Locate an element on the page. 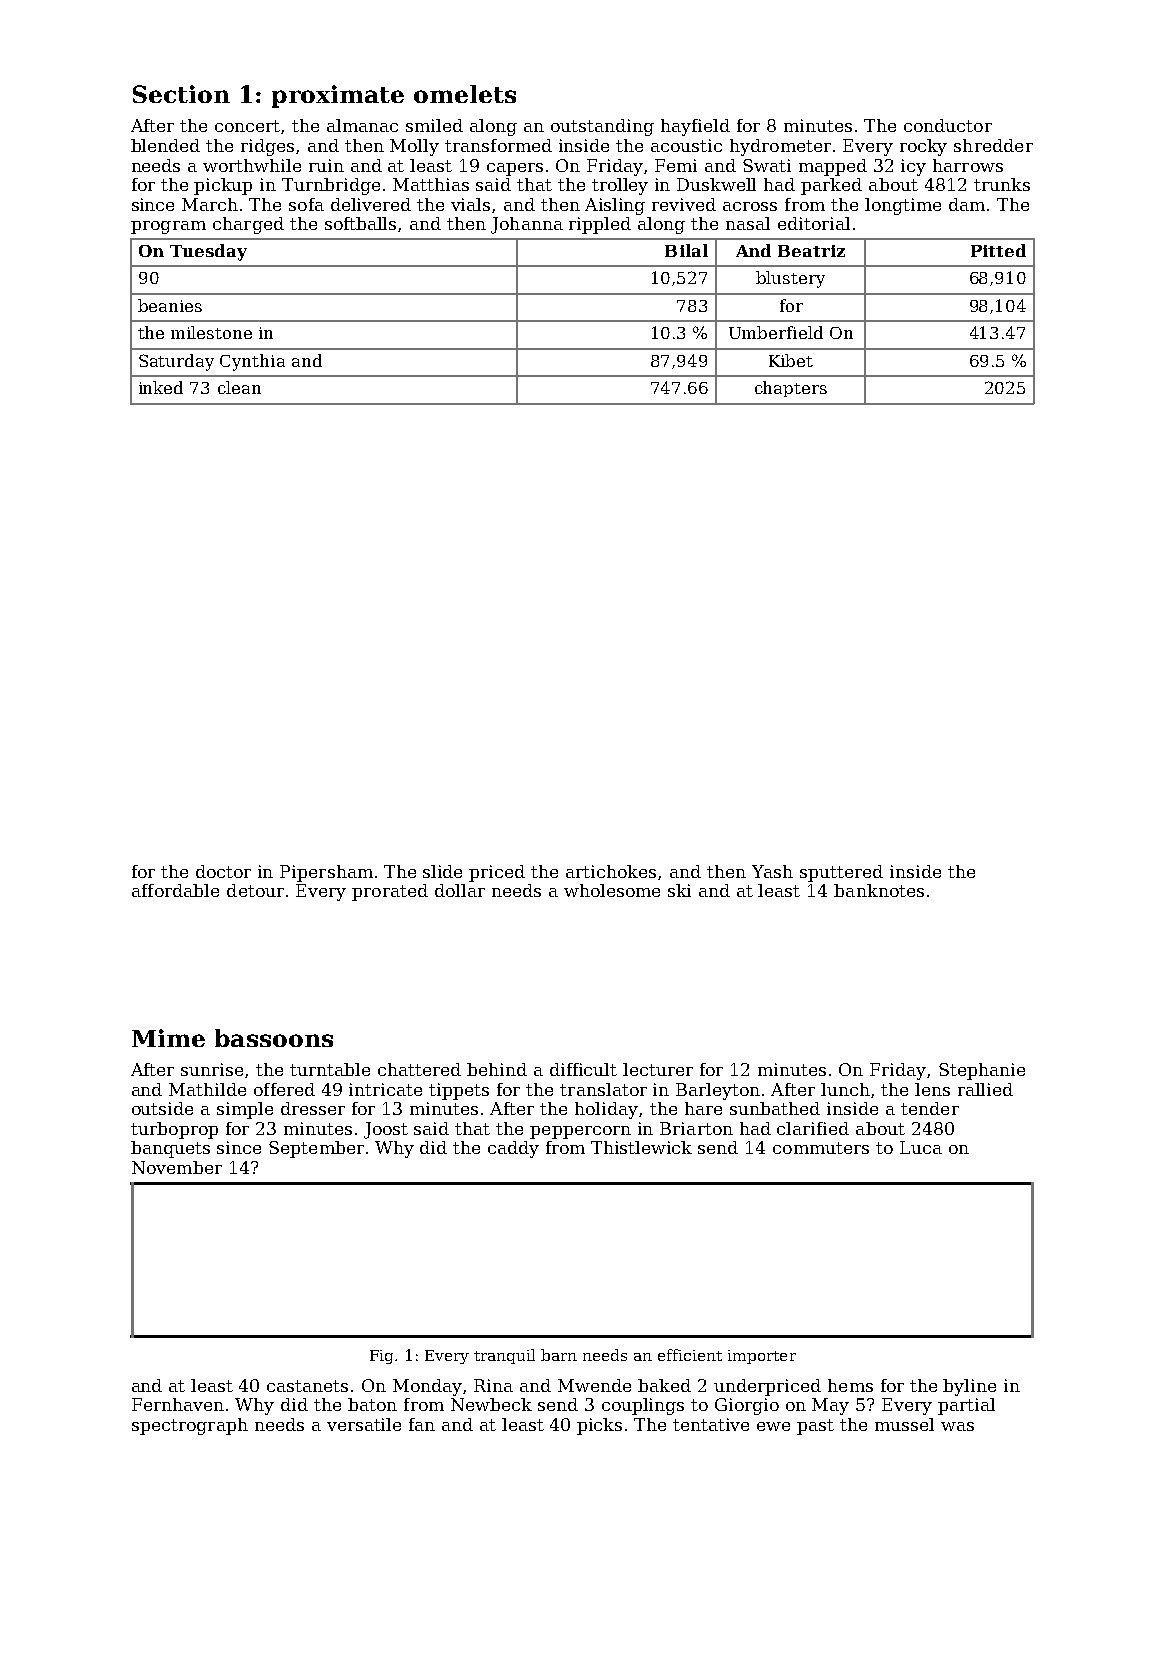 This page has height=1654, width=1165. proximate is located at coordinates (338, 96).
